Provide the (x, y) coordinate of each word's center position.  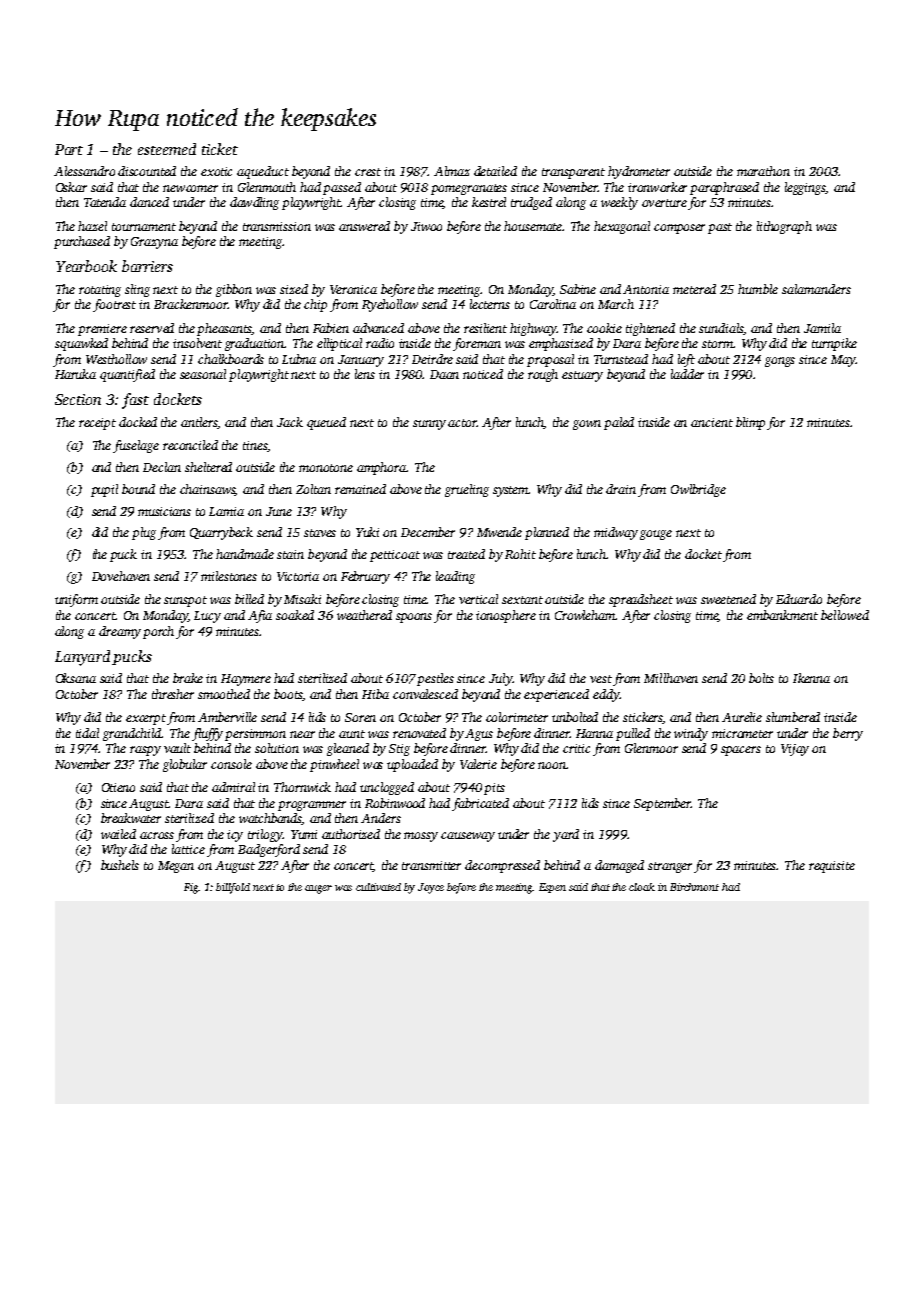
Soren (360, 717)
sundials (721, 329)
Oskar (71, 187)
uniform (76, 600)
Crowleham (585, 615)
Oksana (76, 678)
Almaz (452, 171)
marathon (763, 171)
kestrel (489, 202)
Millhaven (671, 678)
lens (365, 374)
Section (78, 399)
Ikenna (811, 678)
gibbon (234, 290)
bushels (120, 865)
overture (664, 203)
